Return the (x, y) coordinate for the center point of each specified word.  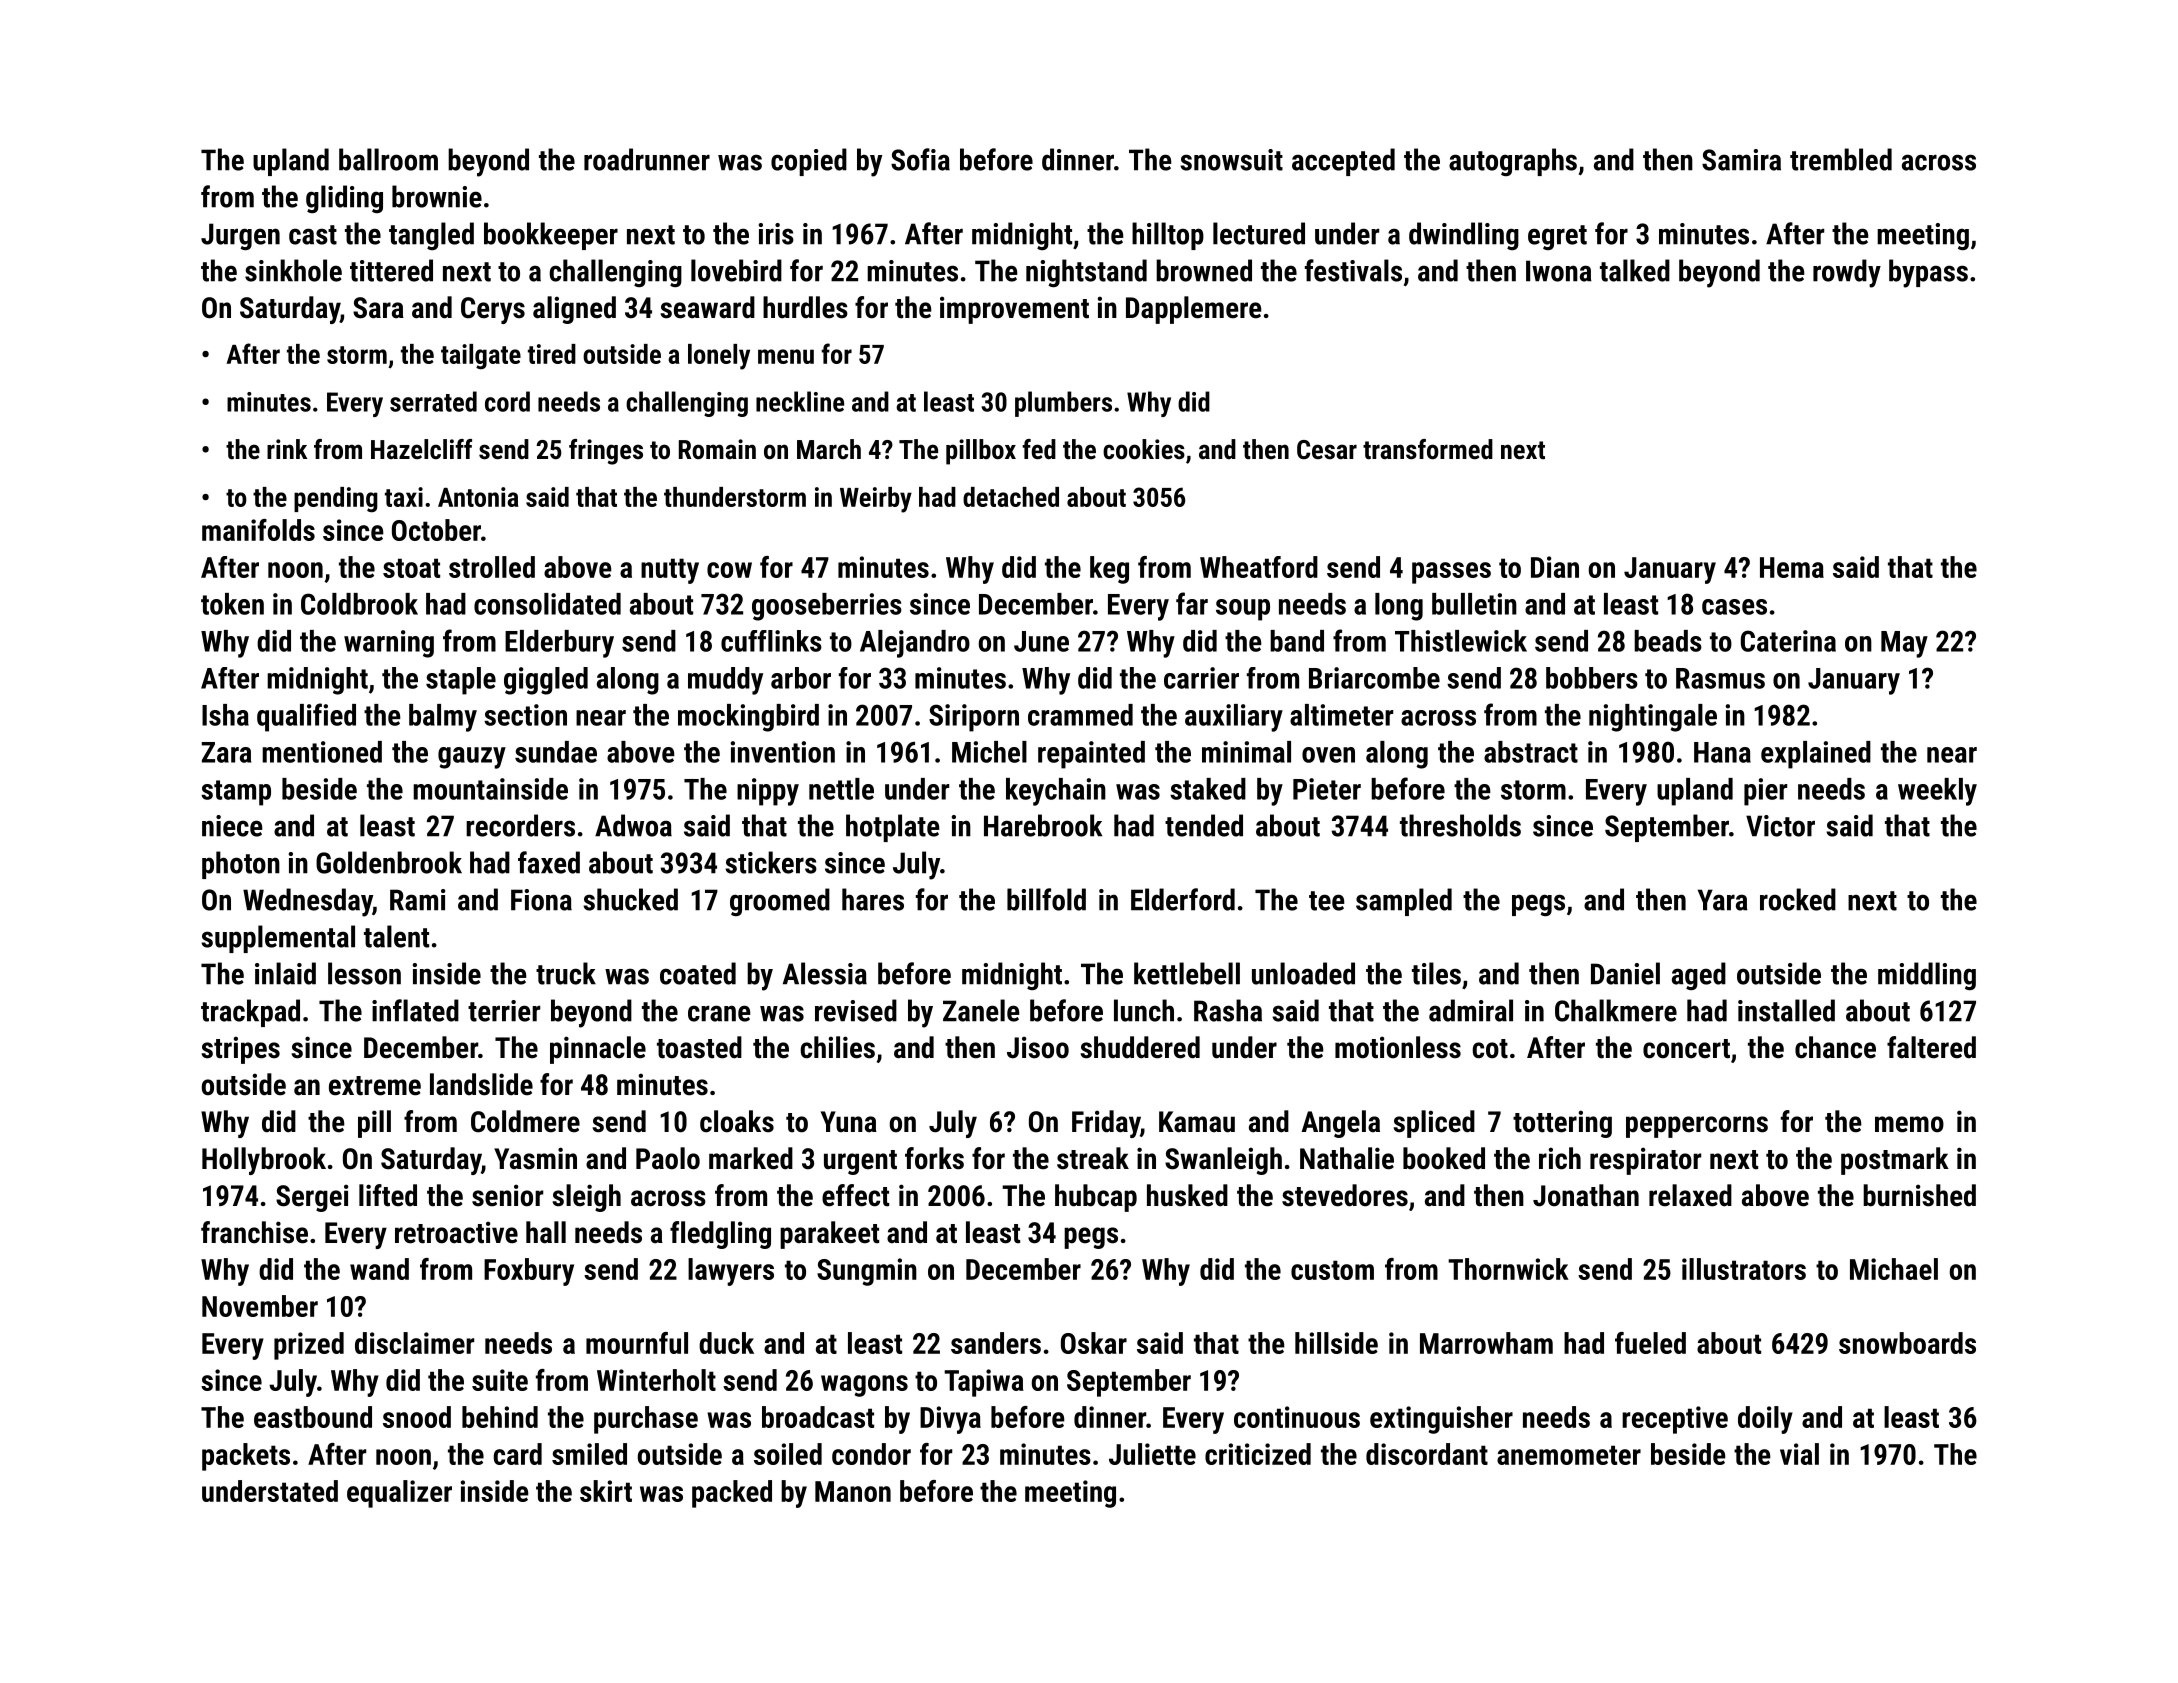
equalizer (399, 1494)
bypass (1928, 273)
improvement (1014, 310)
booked (1444, 1158)
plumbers (1063, 404)
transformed (1428, 449)
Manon (853, 1491)
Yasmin (535, 1158)
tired (552, 354)
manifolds (258, 530)
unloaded (1303, 973)
